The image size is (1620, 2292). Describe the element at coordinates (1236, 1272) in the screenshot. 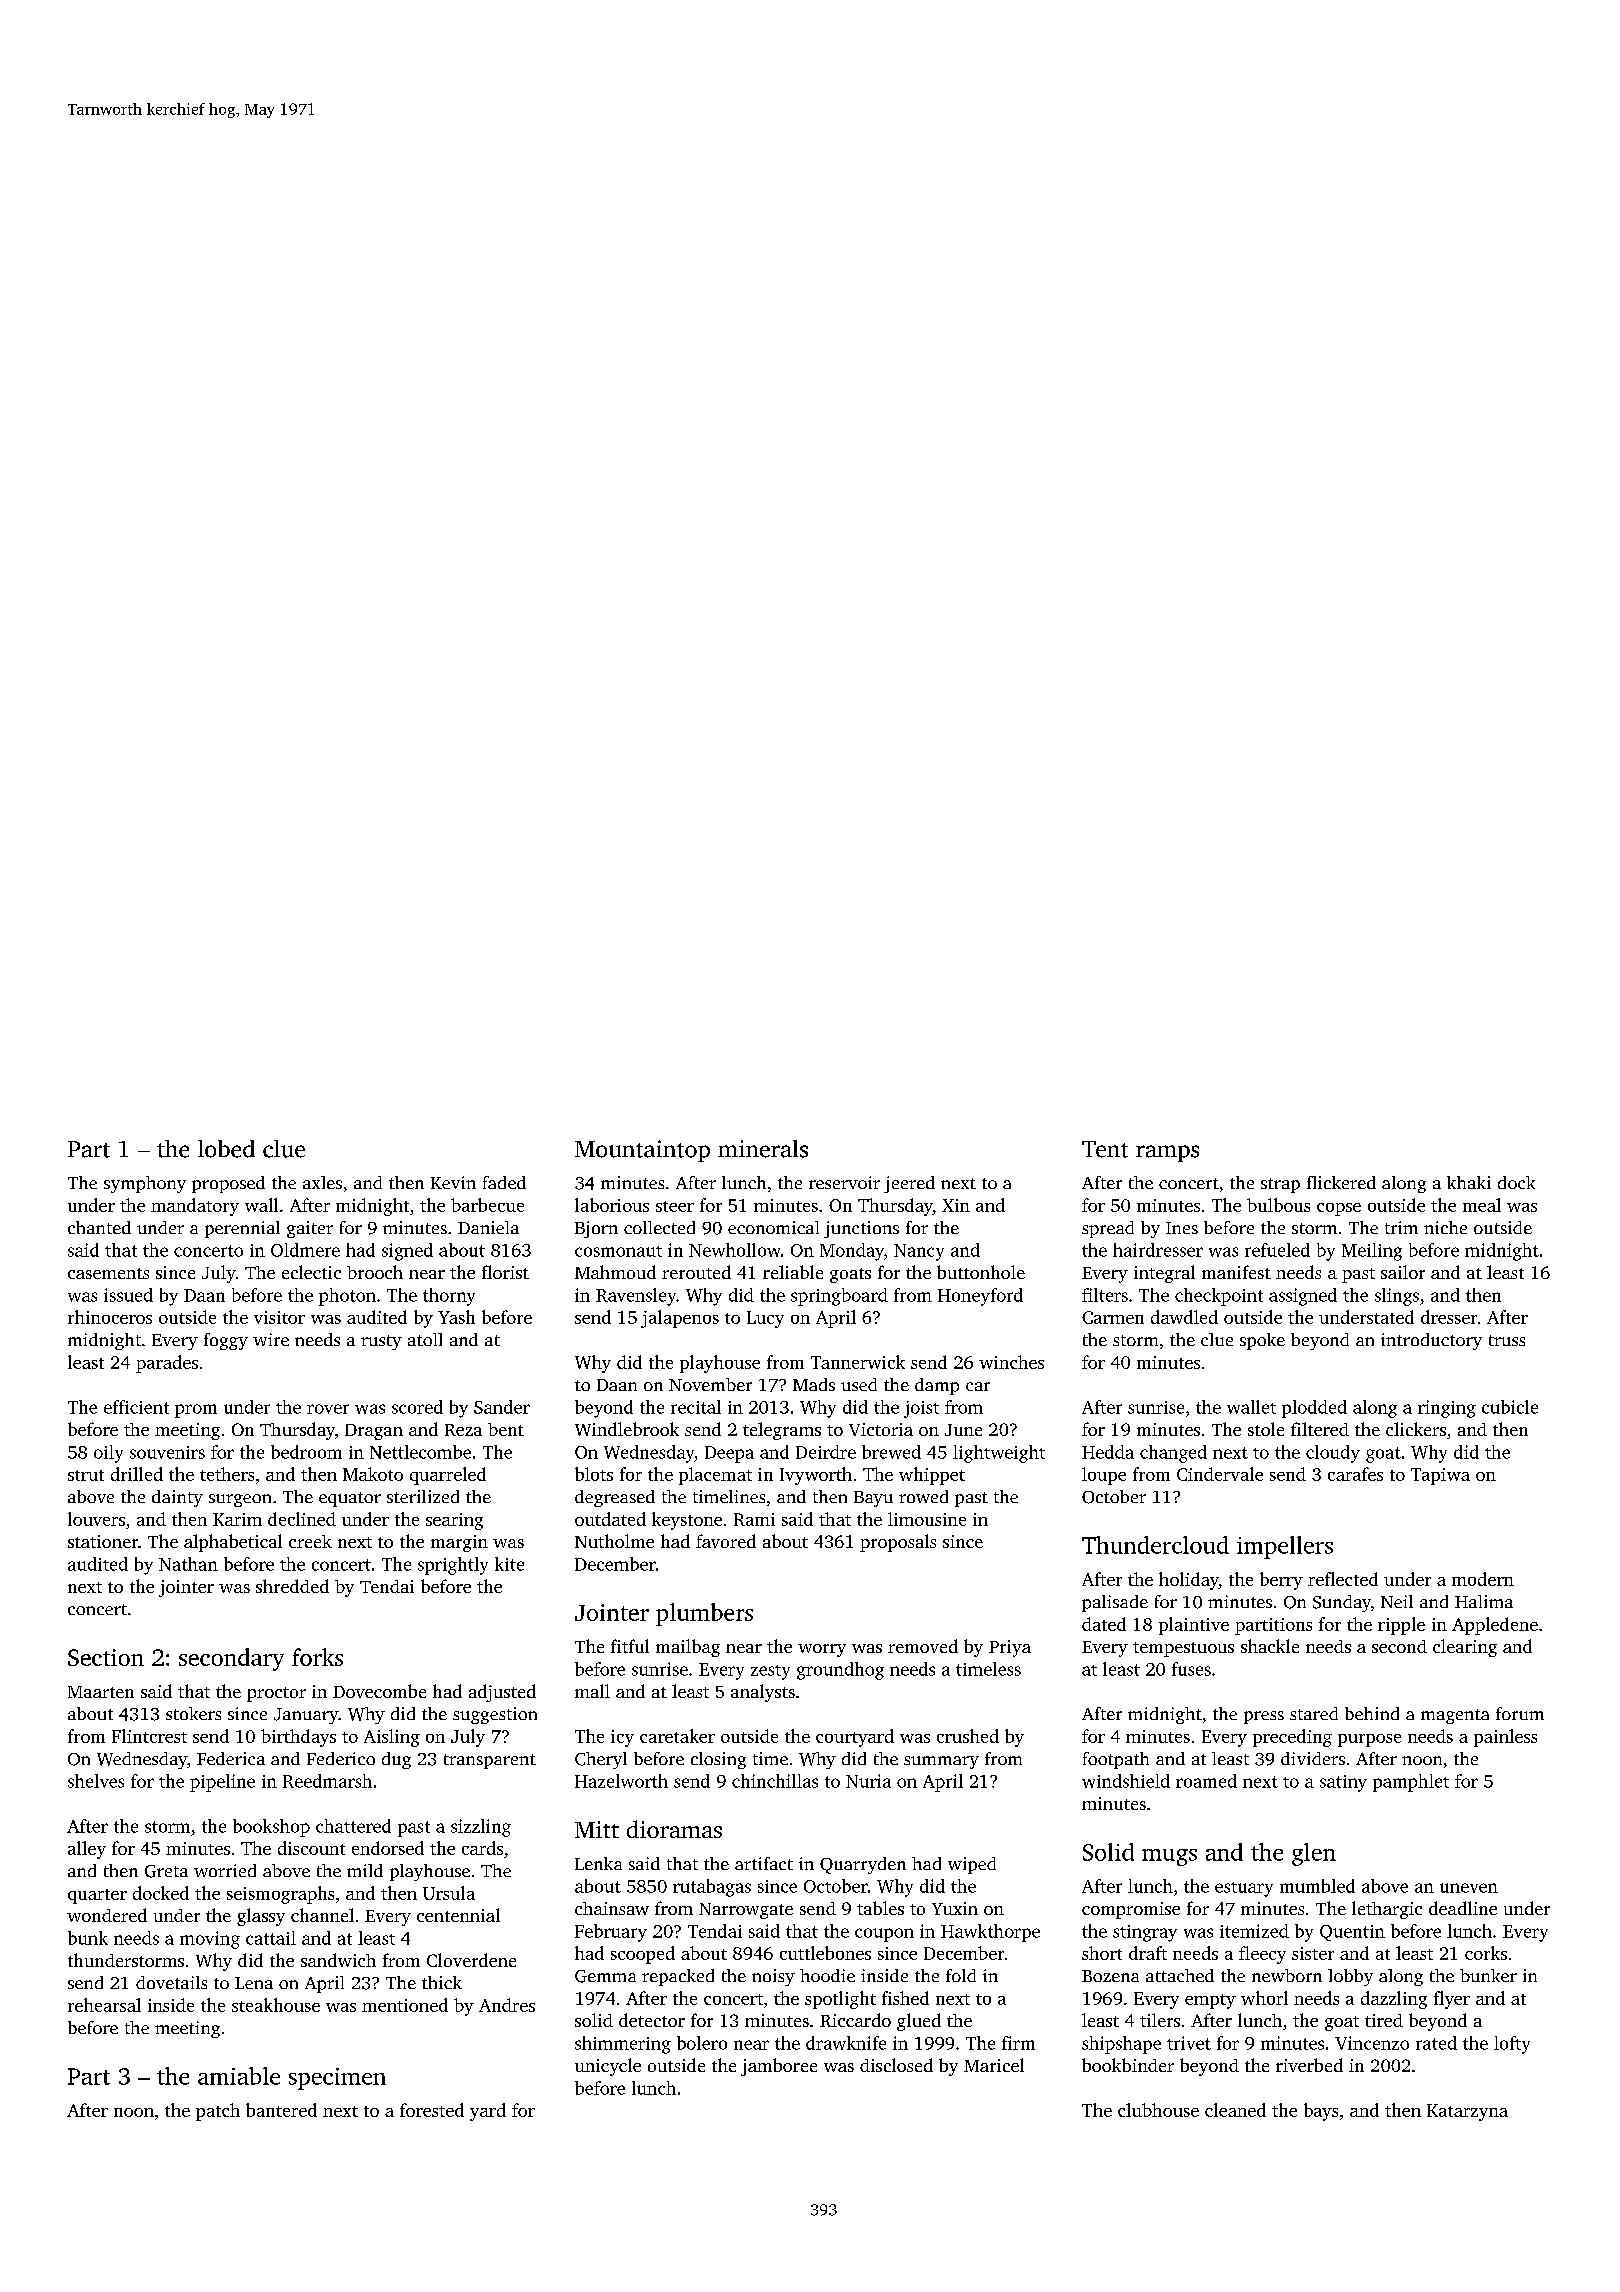

I see `manifest` at that location.
